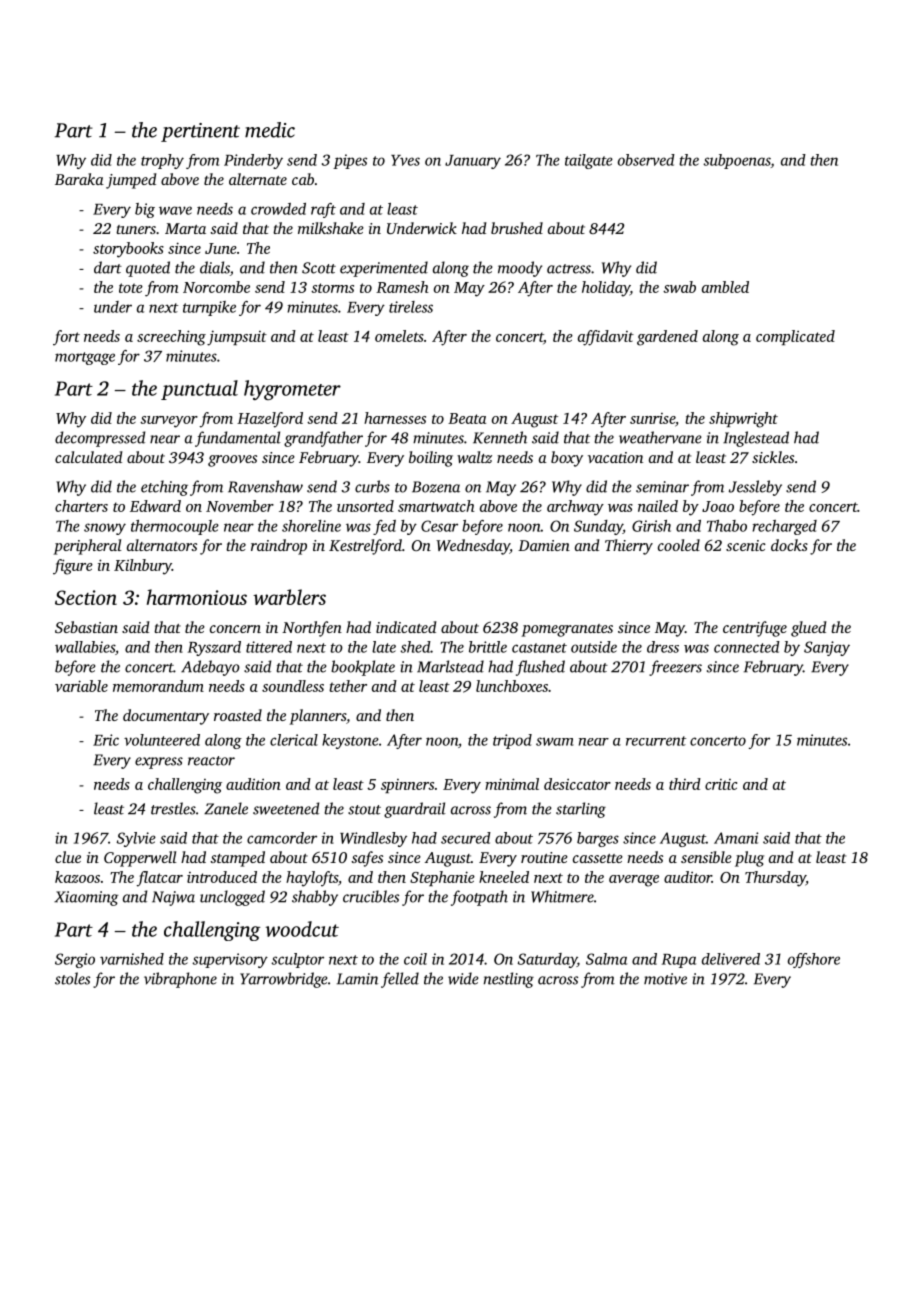  What do you see at coordinates (75, 960) in the image?
I see `Sergio` at bounding box center [75, 960].
